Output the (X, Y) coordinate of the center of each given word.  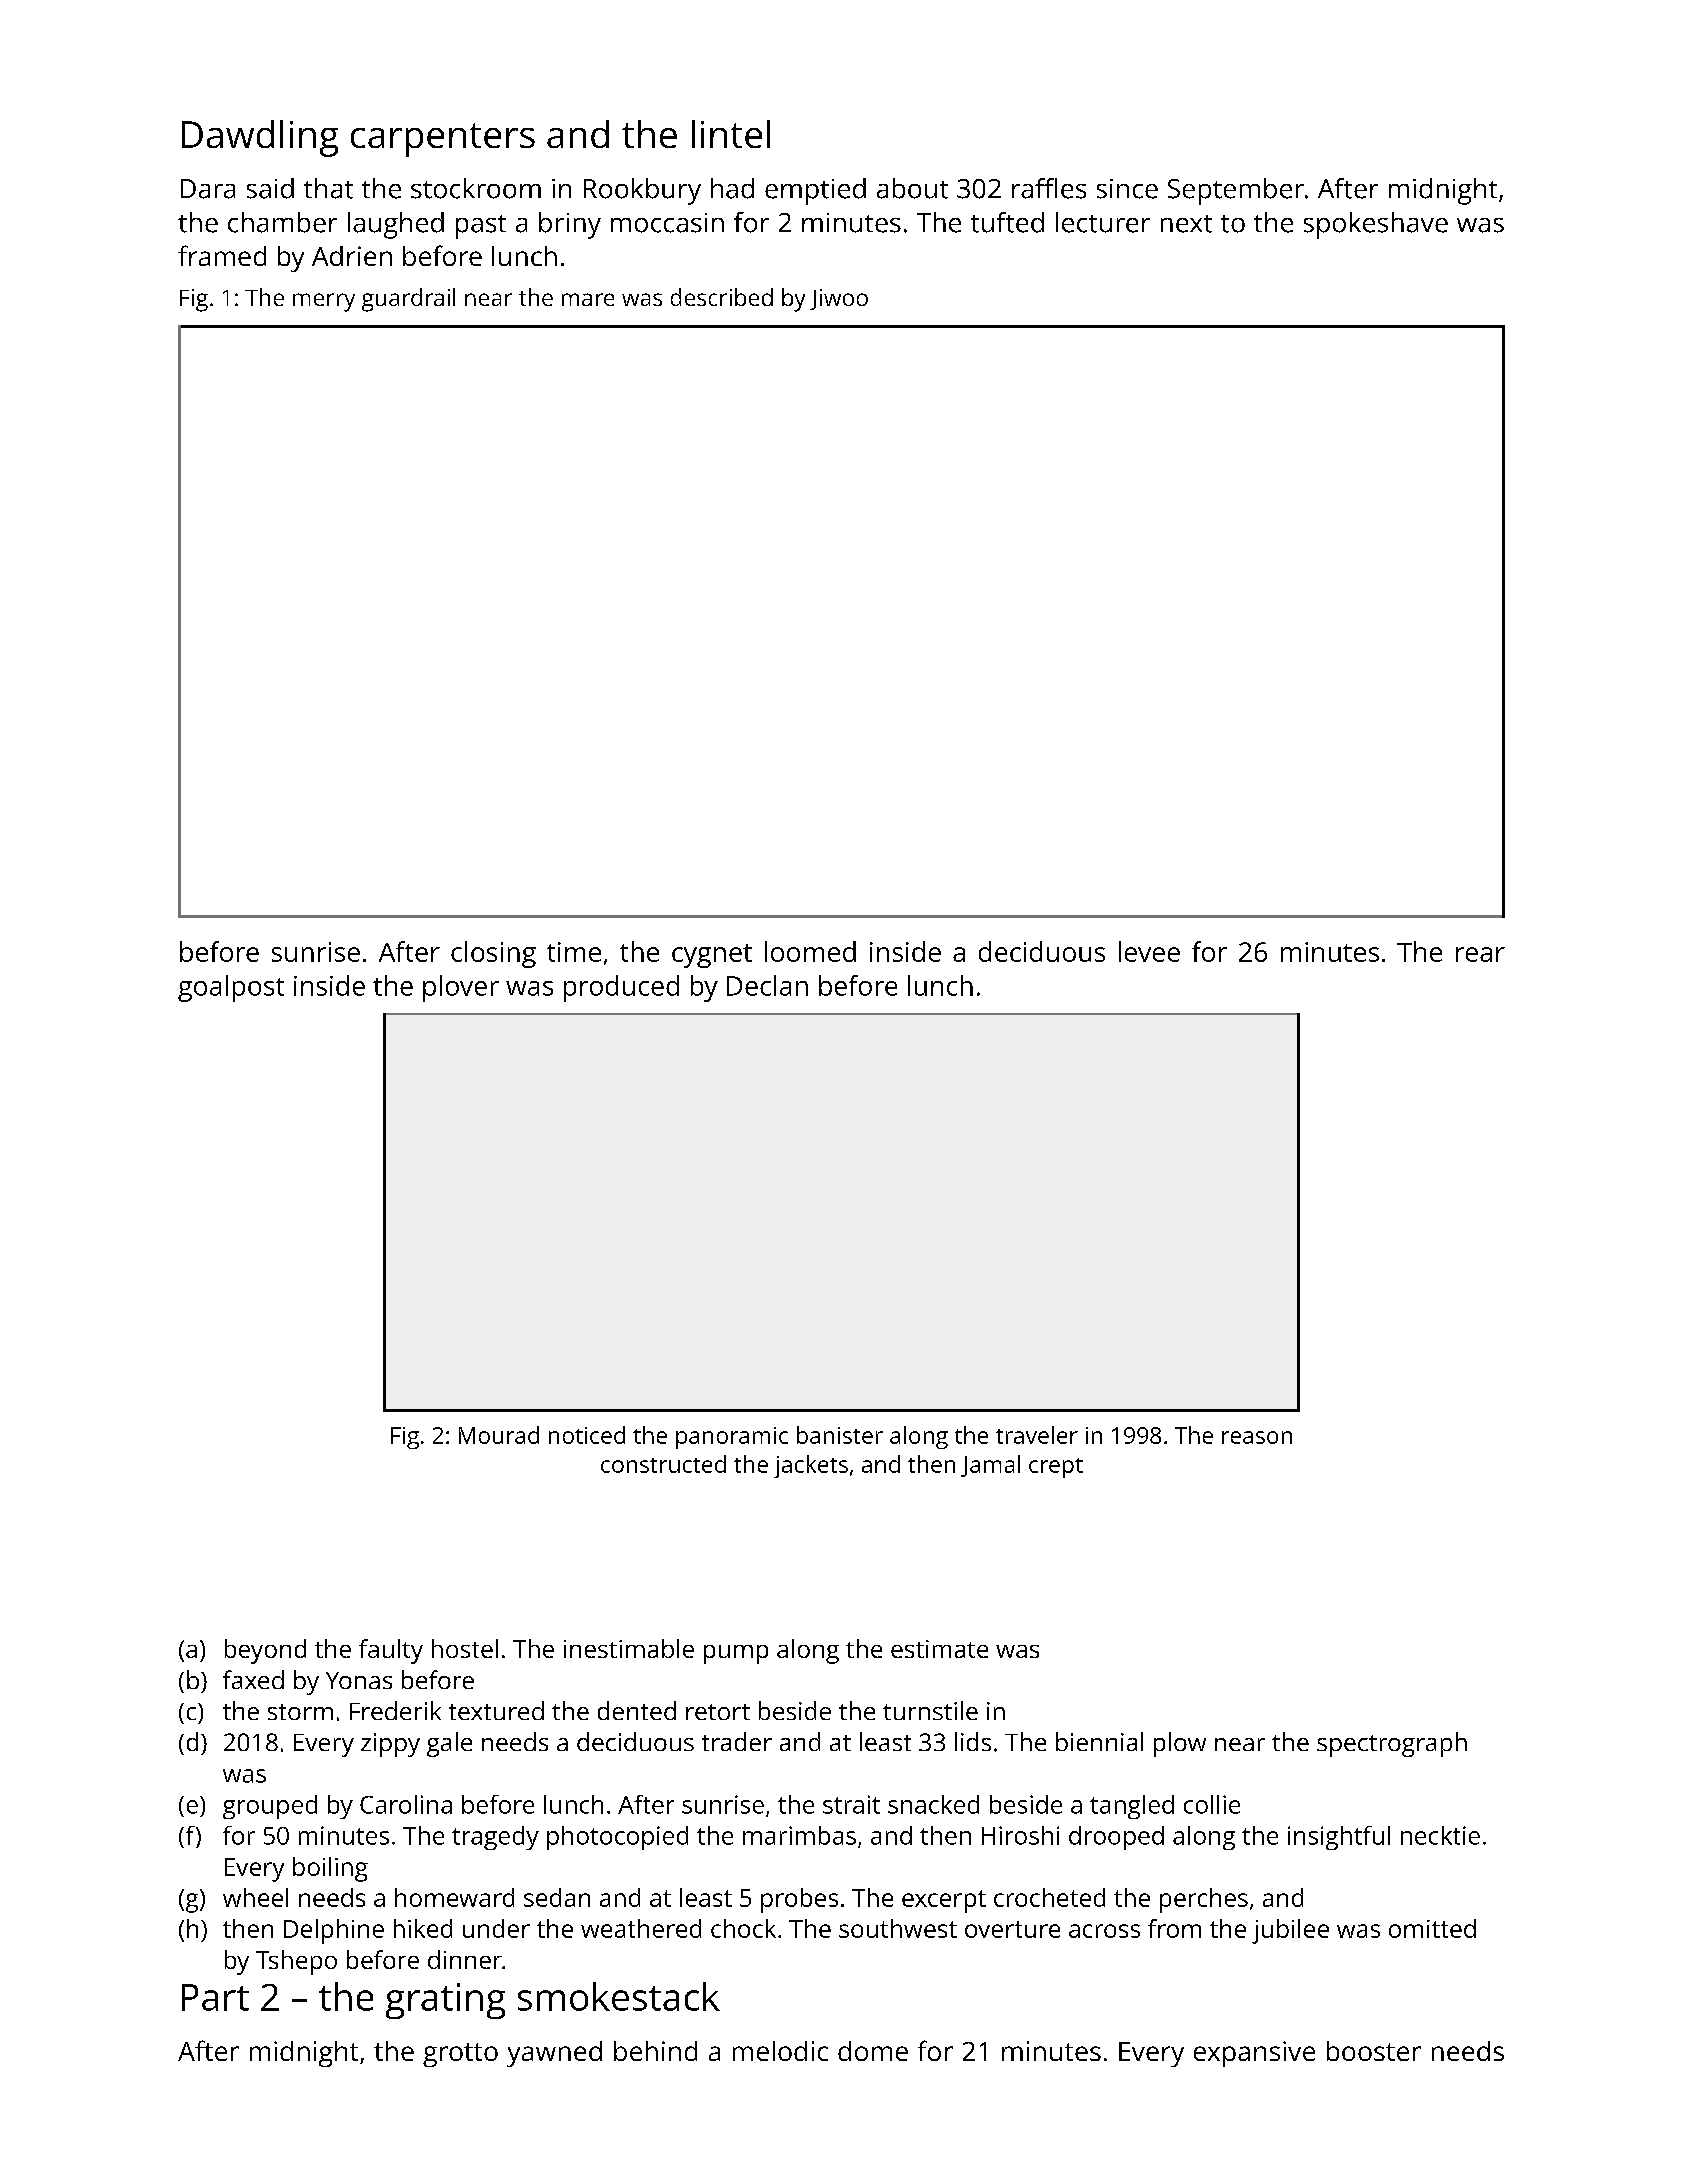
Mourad (499, 1435)
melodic (780, 2051)
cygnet (712, 956)
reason (1257, 1437)
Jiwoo (839, 299)
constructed (663, 1464)
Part (215, 1997)
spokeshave (1376, 225)
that (328, 188)
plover (461, 988)
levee (1149, 951)
